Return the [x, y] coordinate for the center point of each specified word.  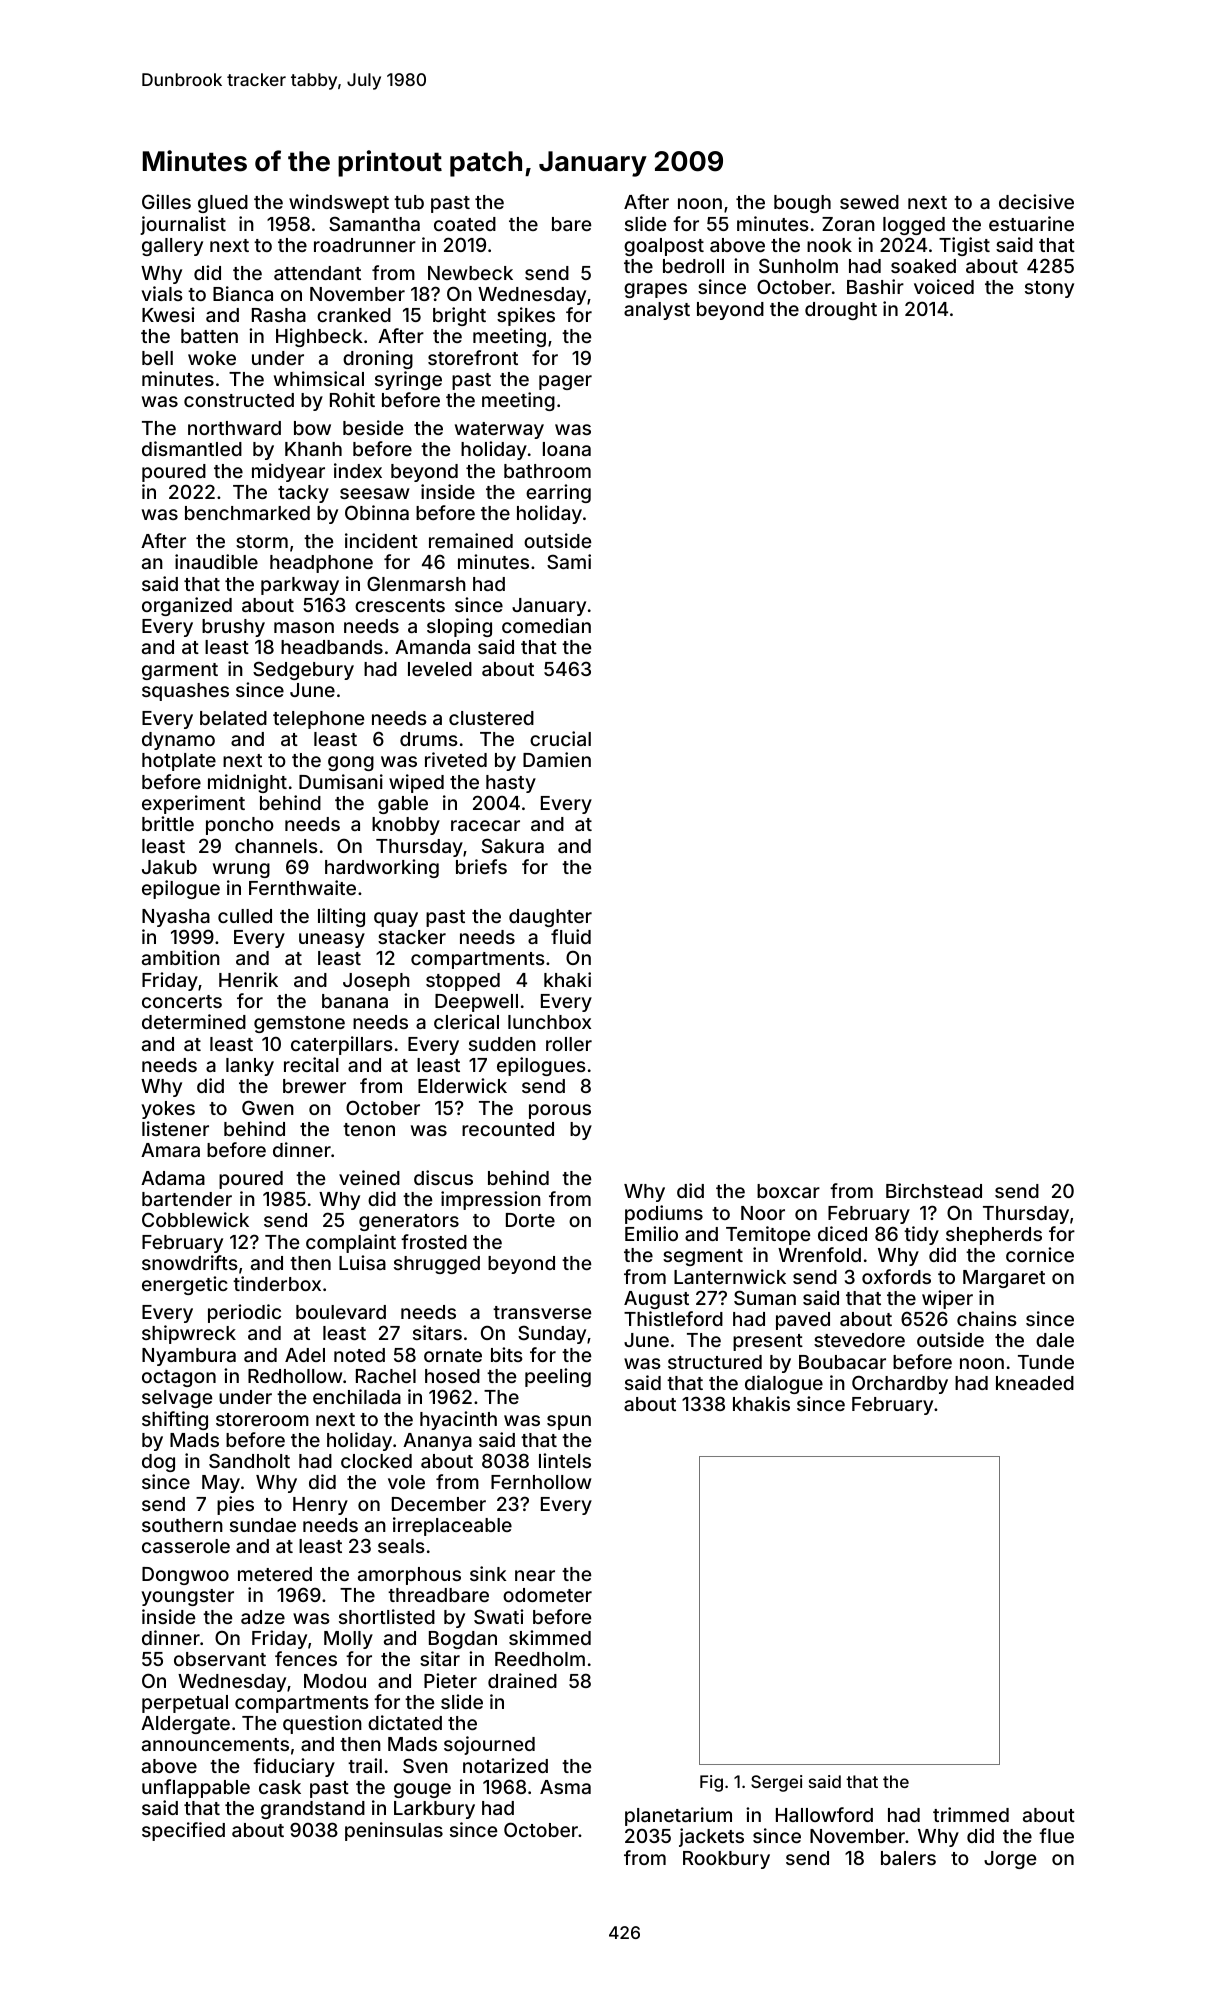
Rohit [352, 399]
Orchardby [900, 1384]
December [439, 1504]
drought [841, 311]
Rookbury [726, 1860]
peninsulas [394, 1831]
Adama [173, 1178]
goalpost [664, 247]
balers [908, 1858]
